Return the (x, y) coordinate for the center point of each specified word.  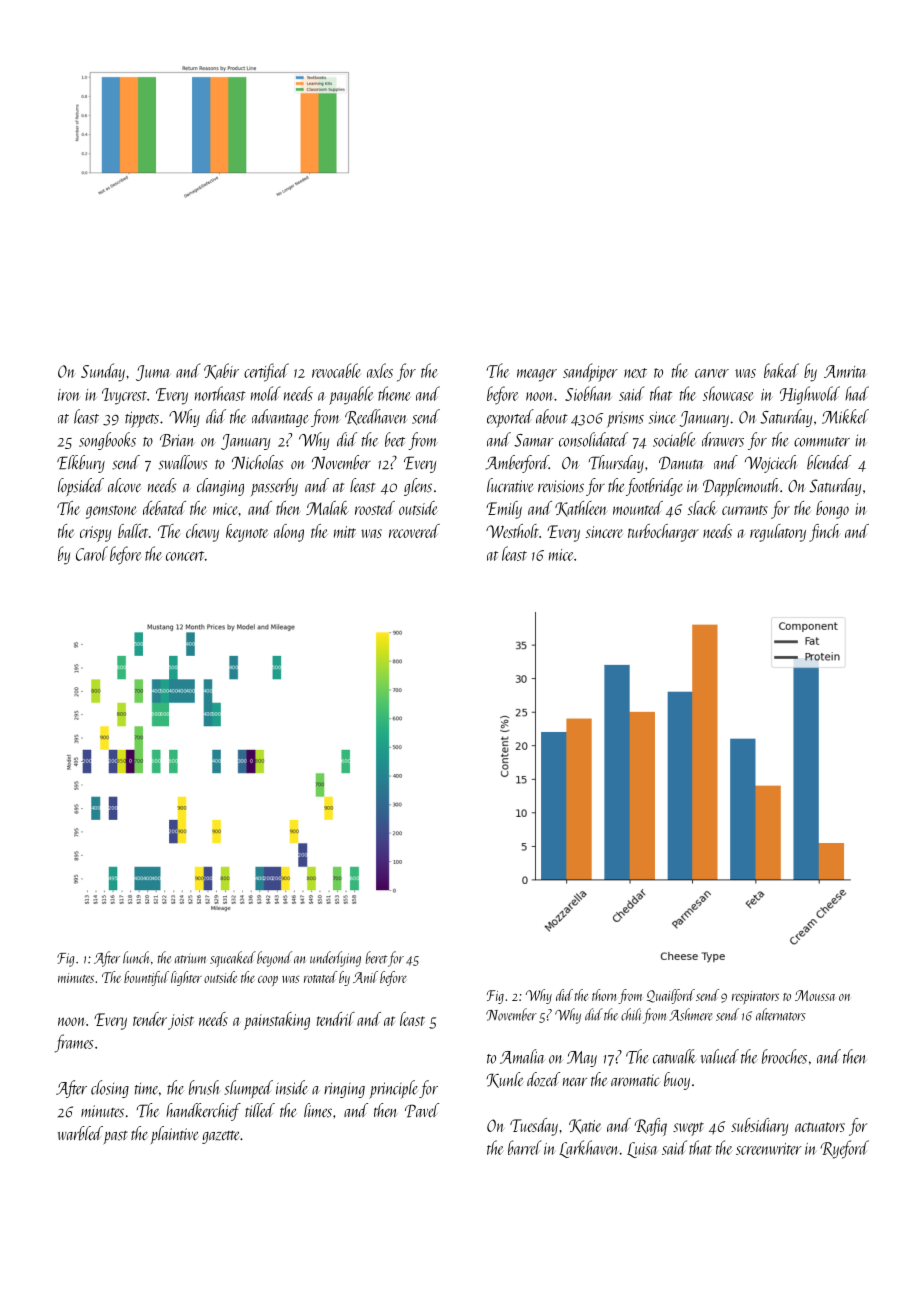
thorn (604, 995)
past (116, 1137)
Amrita (845, 371)
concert (185, 556)
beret (376, 957)
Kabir (221, 371)
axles (380, 370)
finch (824, 533)
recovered (414, 531)
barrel (525, 1147)
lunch (136, 957)
